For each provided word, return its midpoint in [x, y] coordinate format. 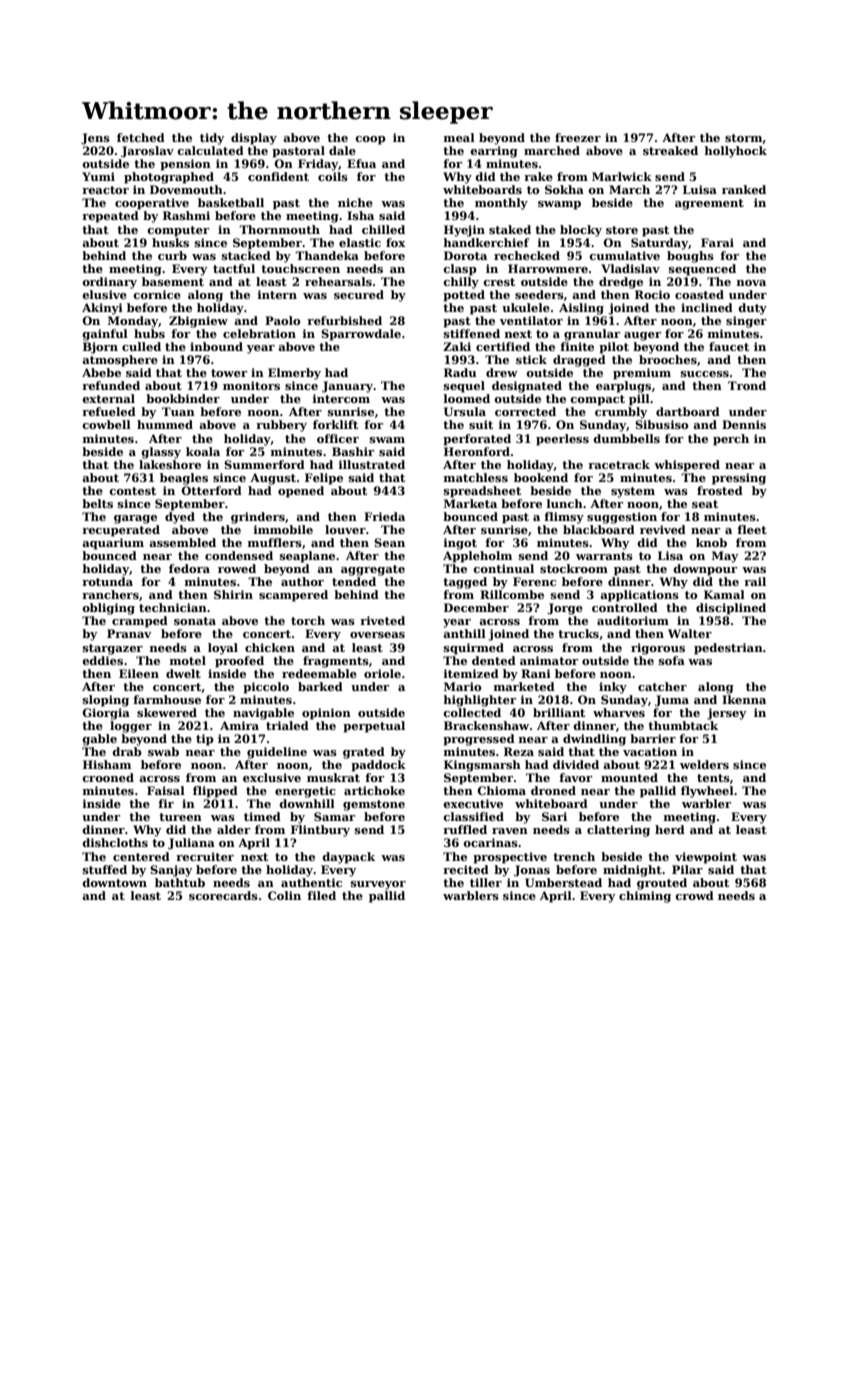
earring [494, 152]
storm [744, 139]
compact [597, 400]
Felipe [324, 479]
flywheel [707, 792]
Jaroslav [147, 152]
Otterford [211, 490]
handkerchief [486, 242]
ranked [744, 189]
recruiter [205, 856]
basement [173, 281]
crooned [108, 777]
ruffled [465, 829]
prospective [510, 858]
